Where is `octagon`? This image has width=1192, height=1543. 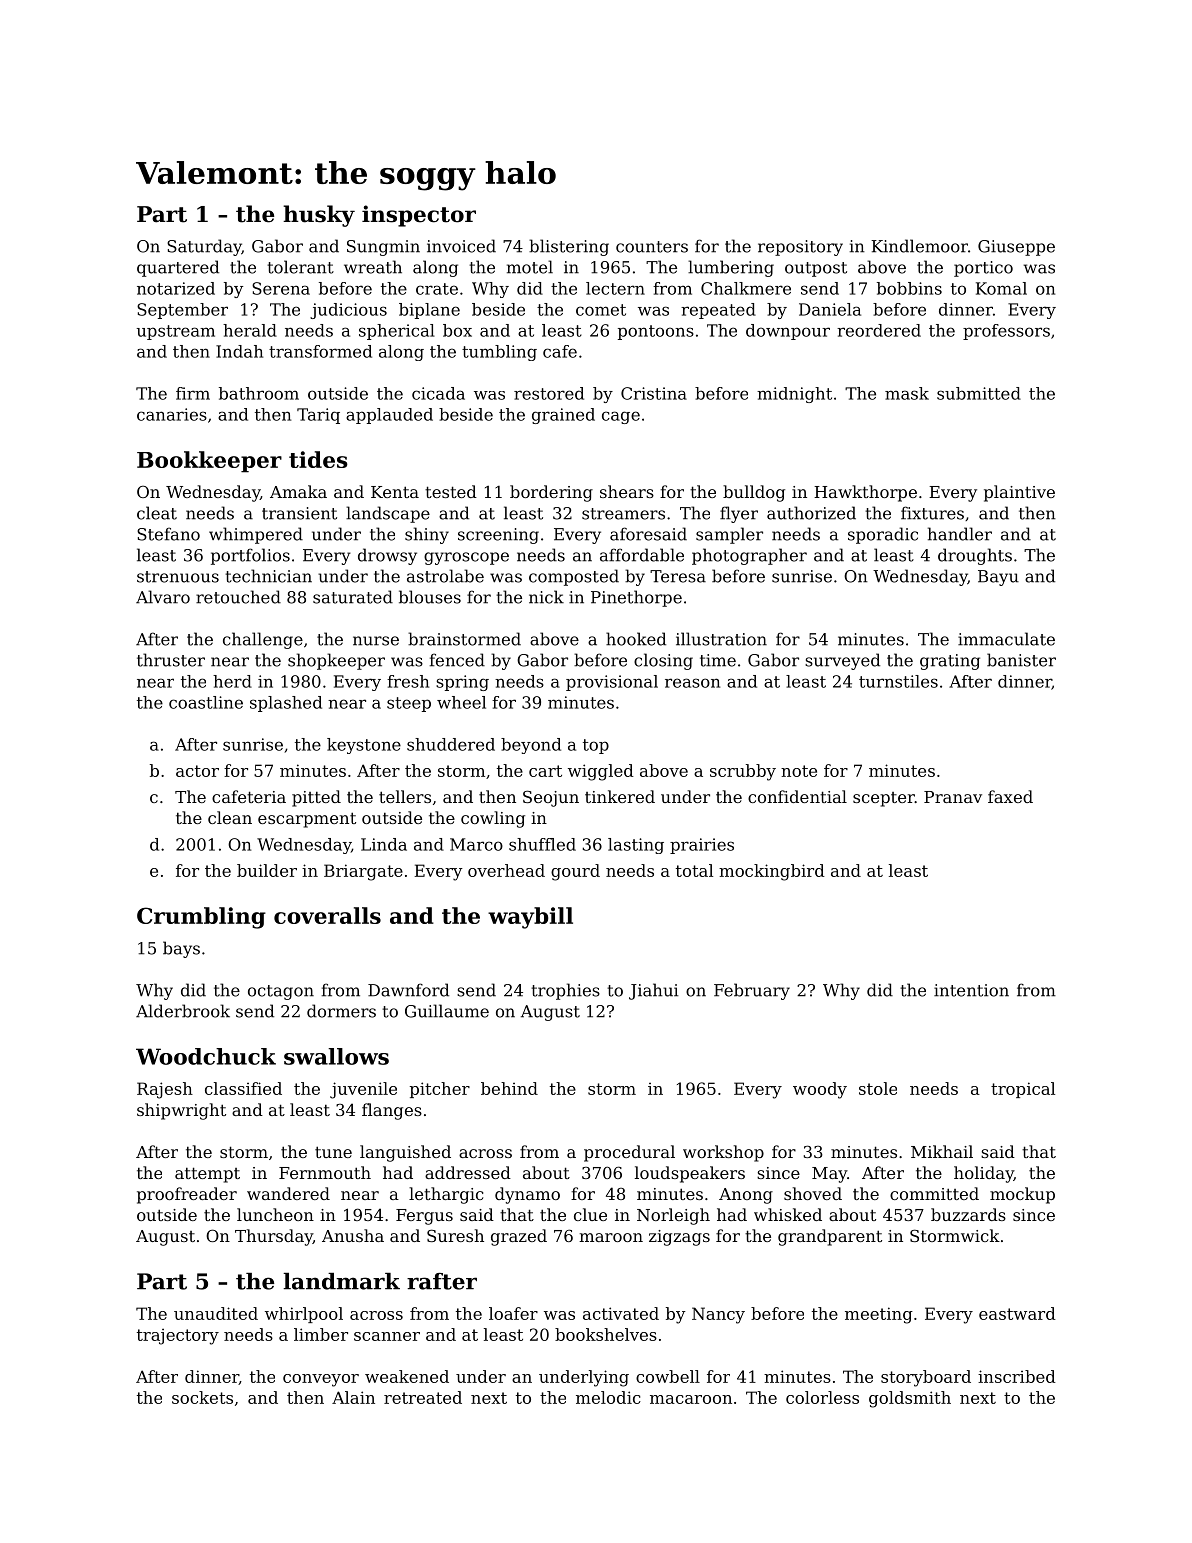 octagon is located at coordinates (281, 992).
